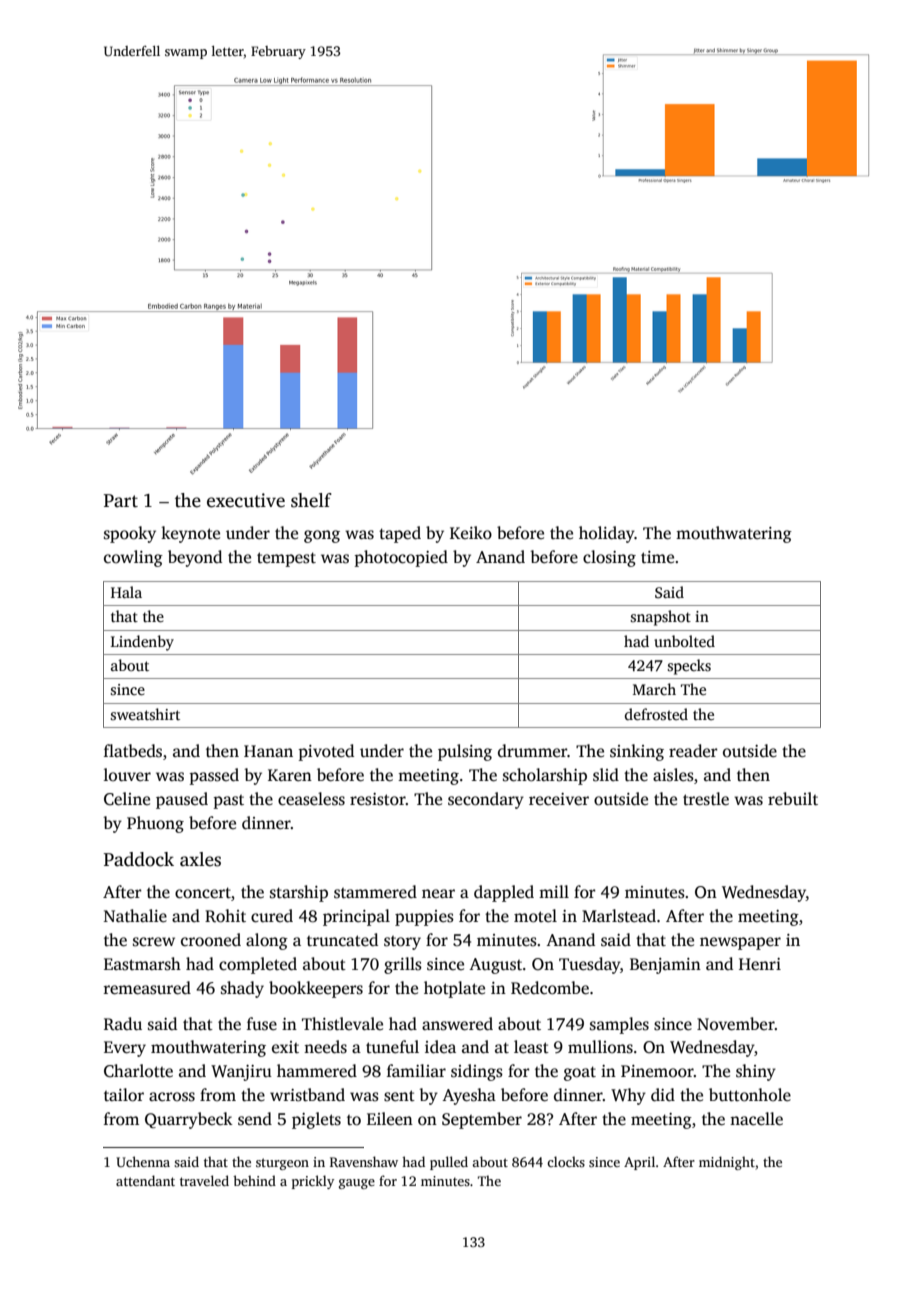 This document has width=924, height=1308. Describe the element at coordinates (189, 1120) in the document. I see `Quarrybeck` at that location.
